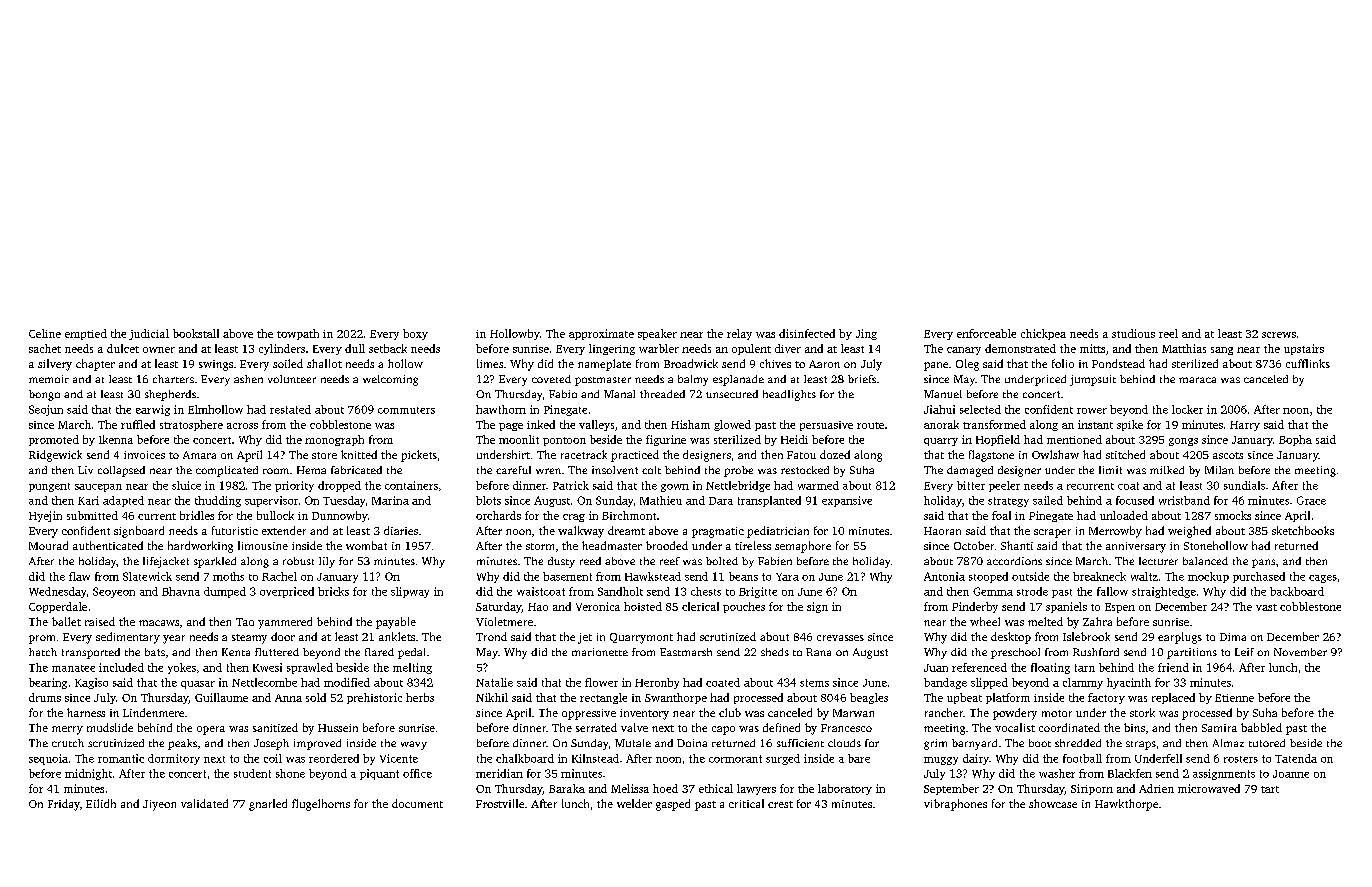 This screenshot has height=887, width=1372. What do you see at coordinates (1279, 335) in the screenshot?
I see `screws` at bounding box center [1279, 335].
